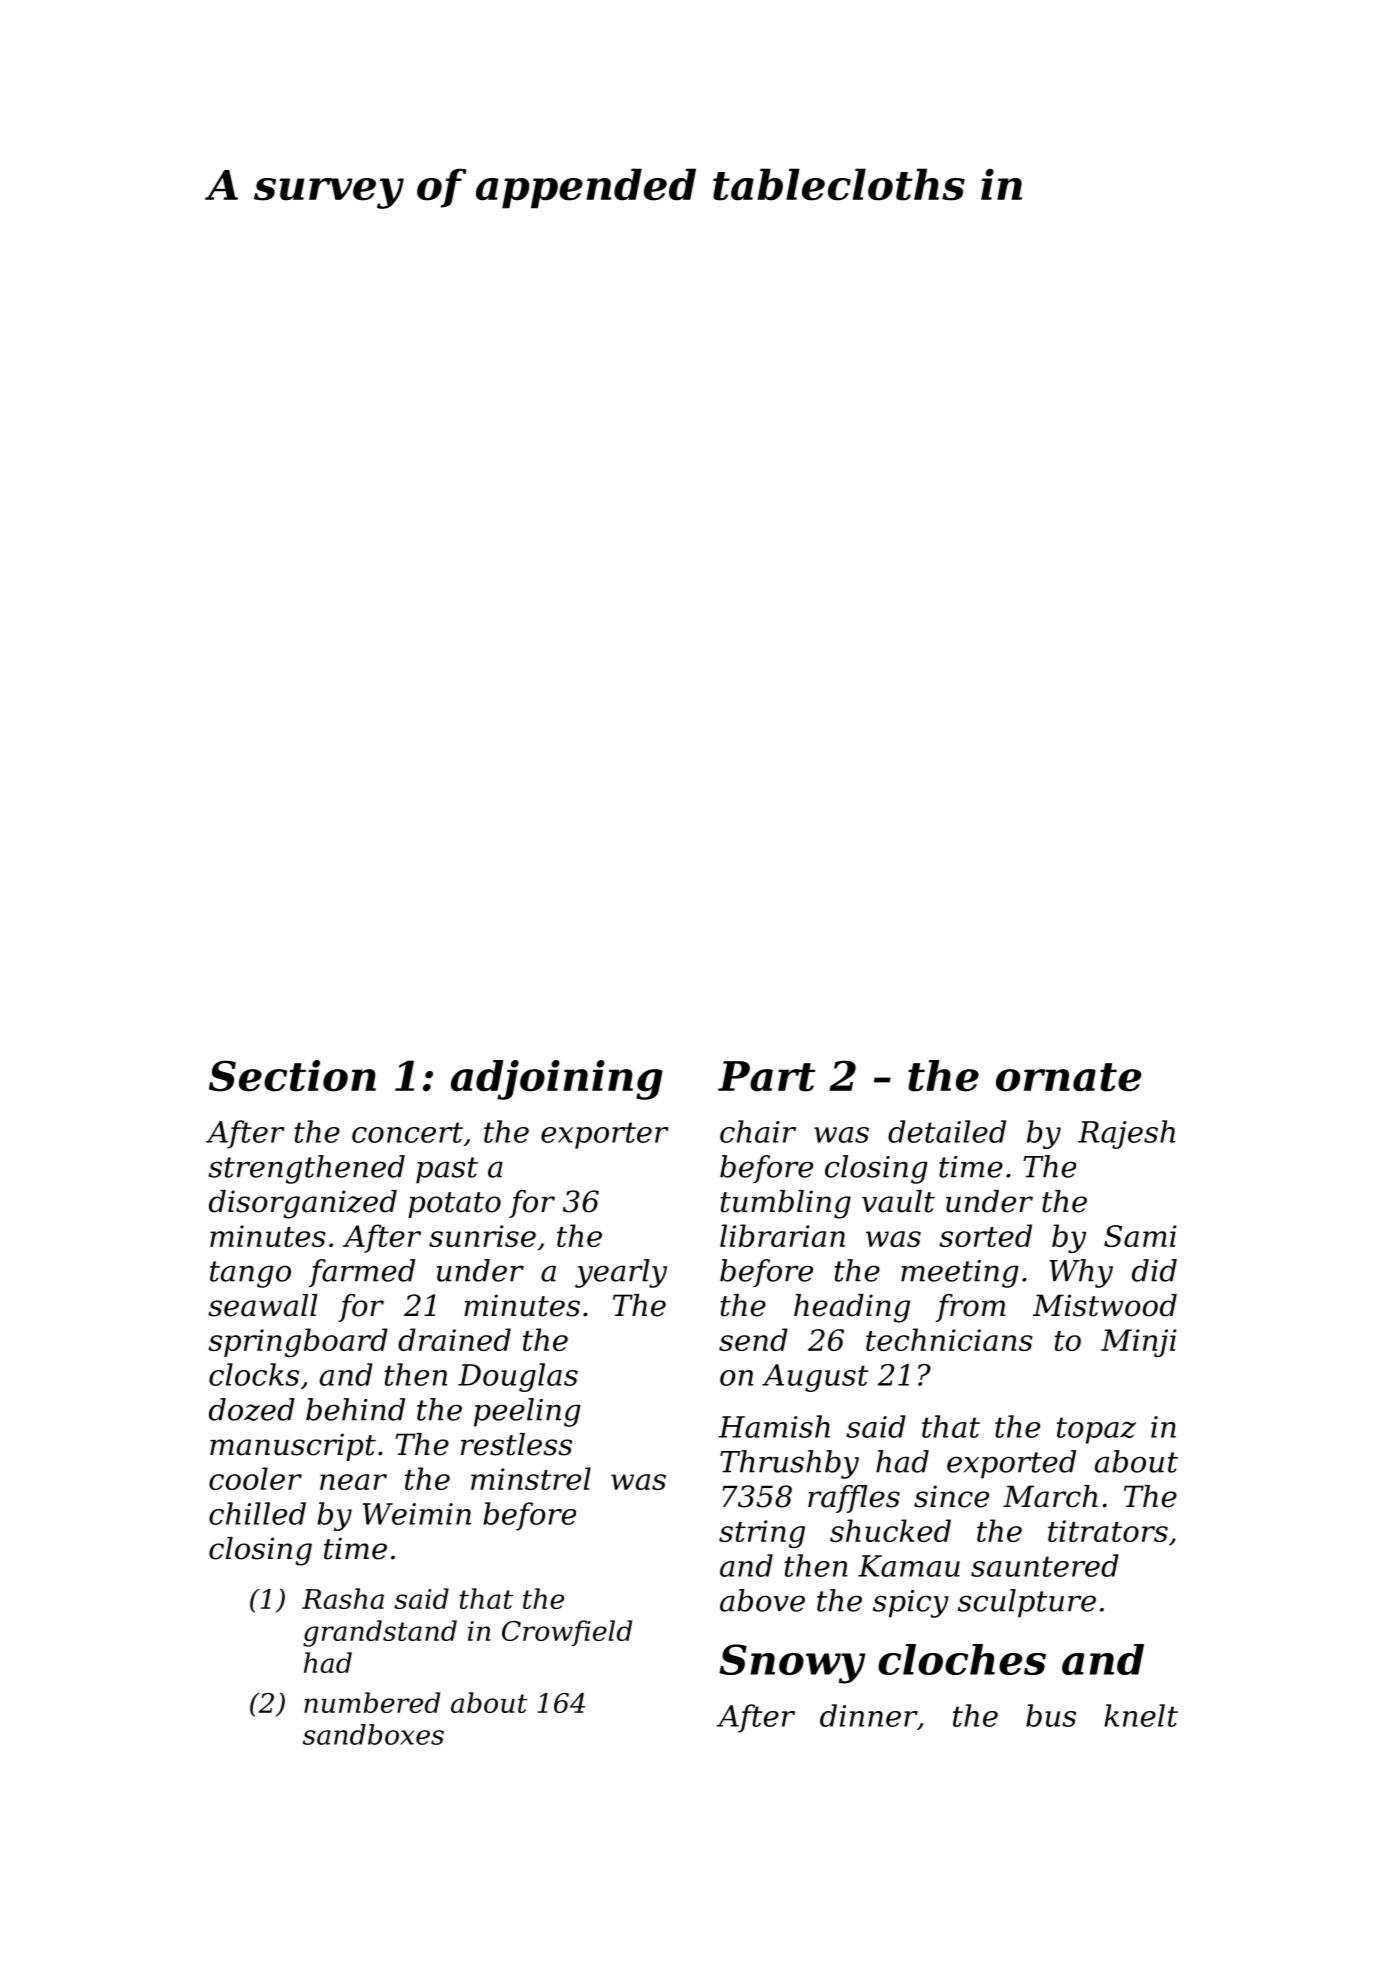  I want to click on Crowfield, so click(567, 1633).
